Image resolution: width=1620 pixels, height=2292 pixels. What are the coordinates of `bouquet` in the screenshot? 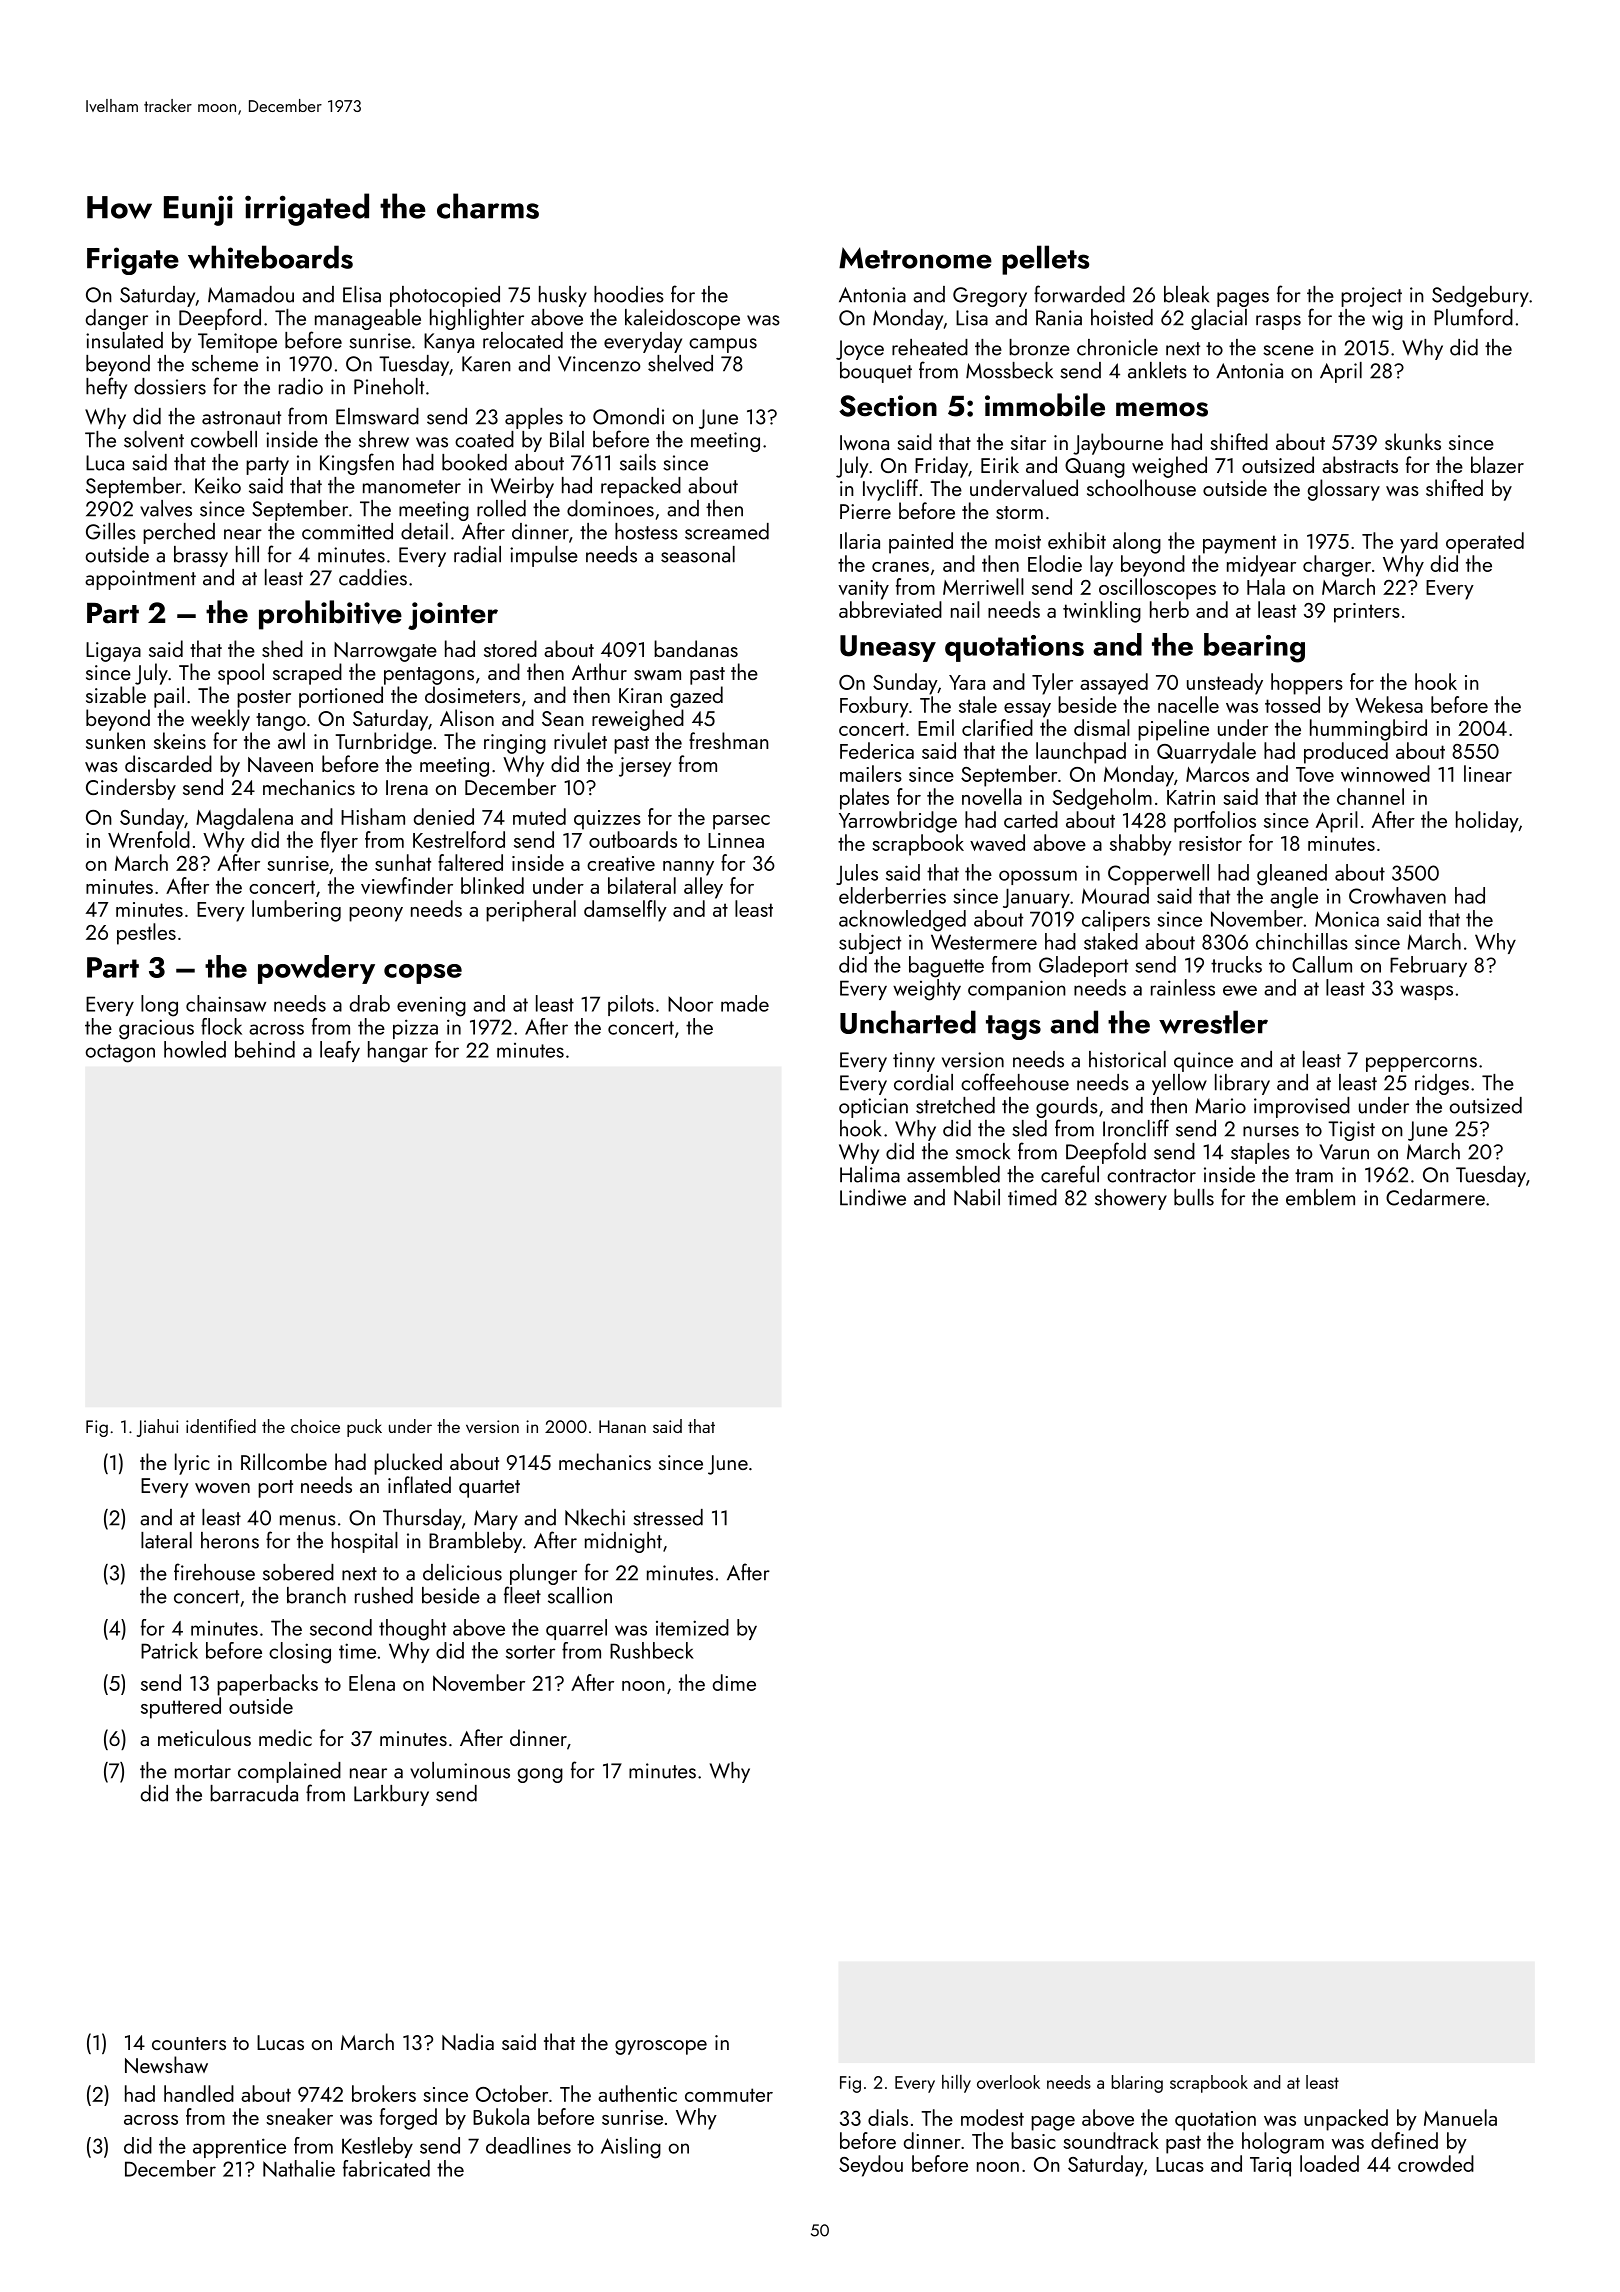 It's located at (876, 372).
